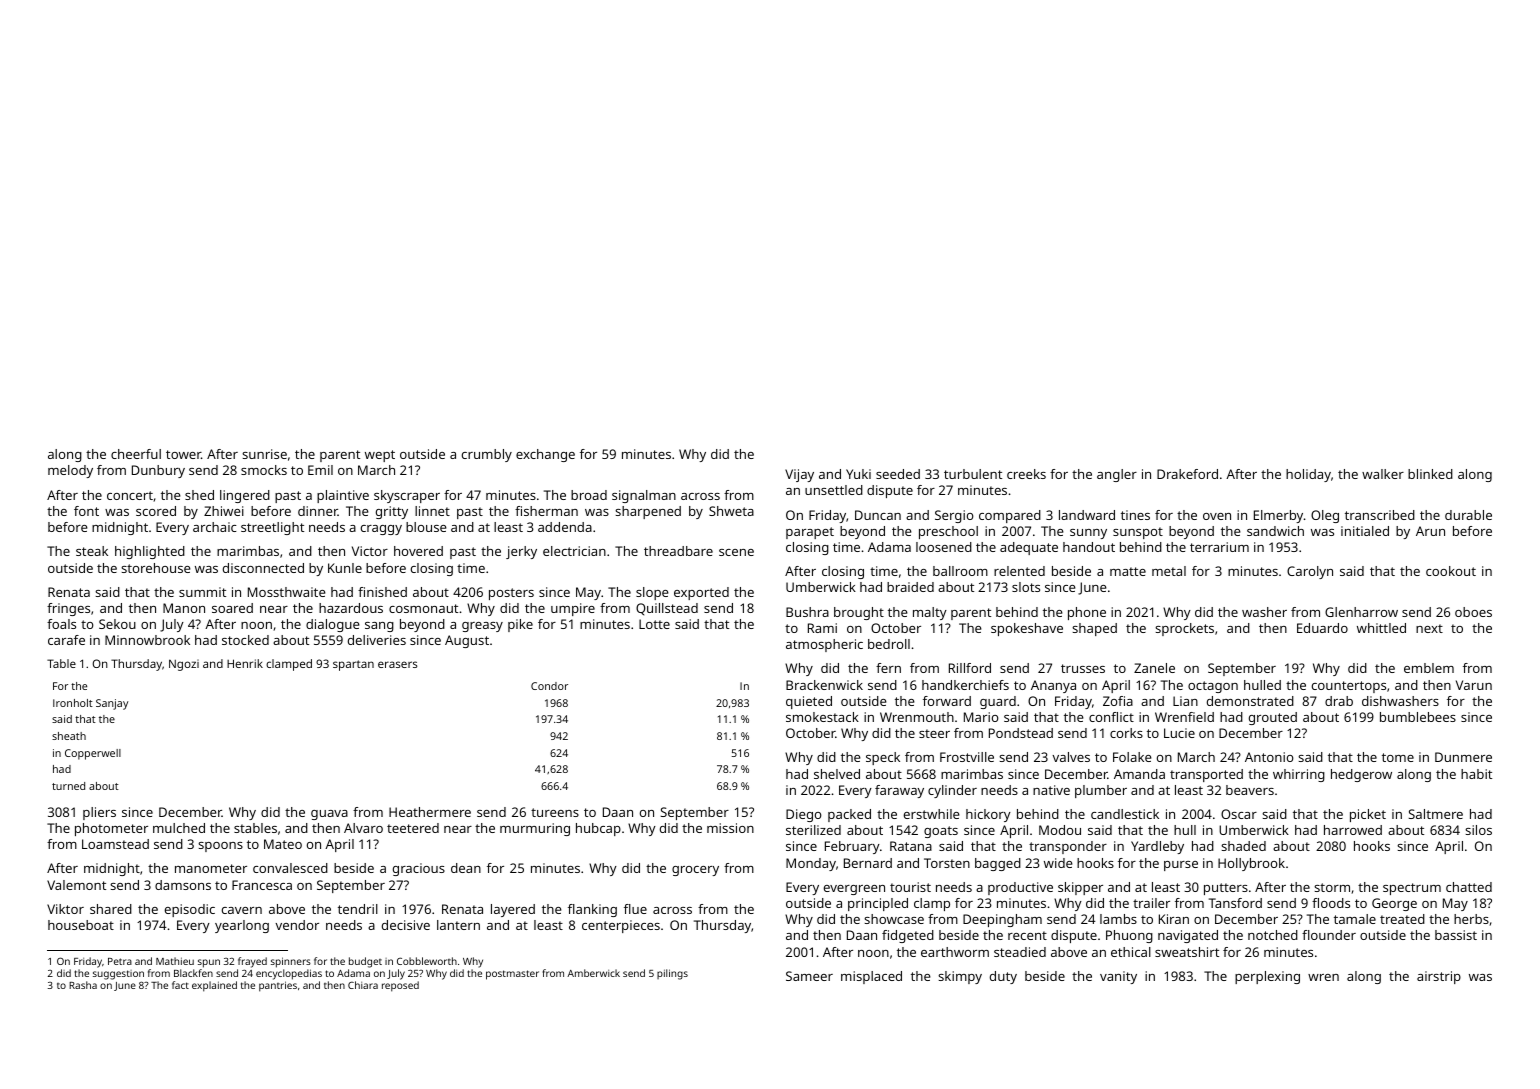 The image size is (1540, 1089). I want to click on August, so click(467, 641).
